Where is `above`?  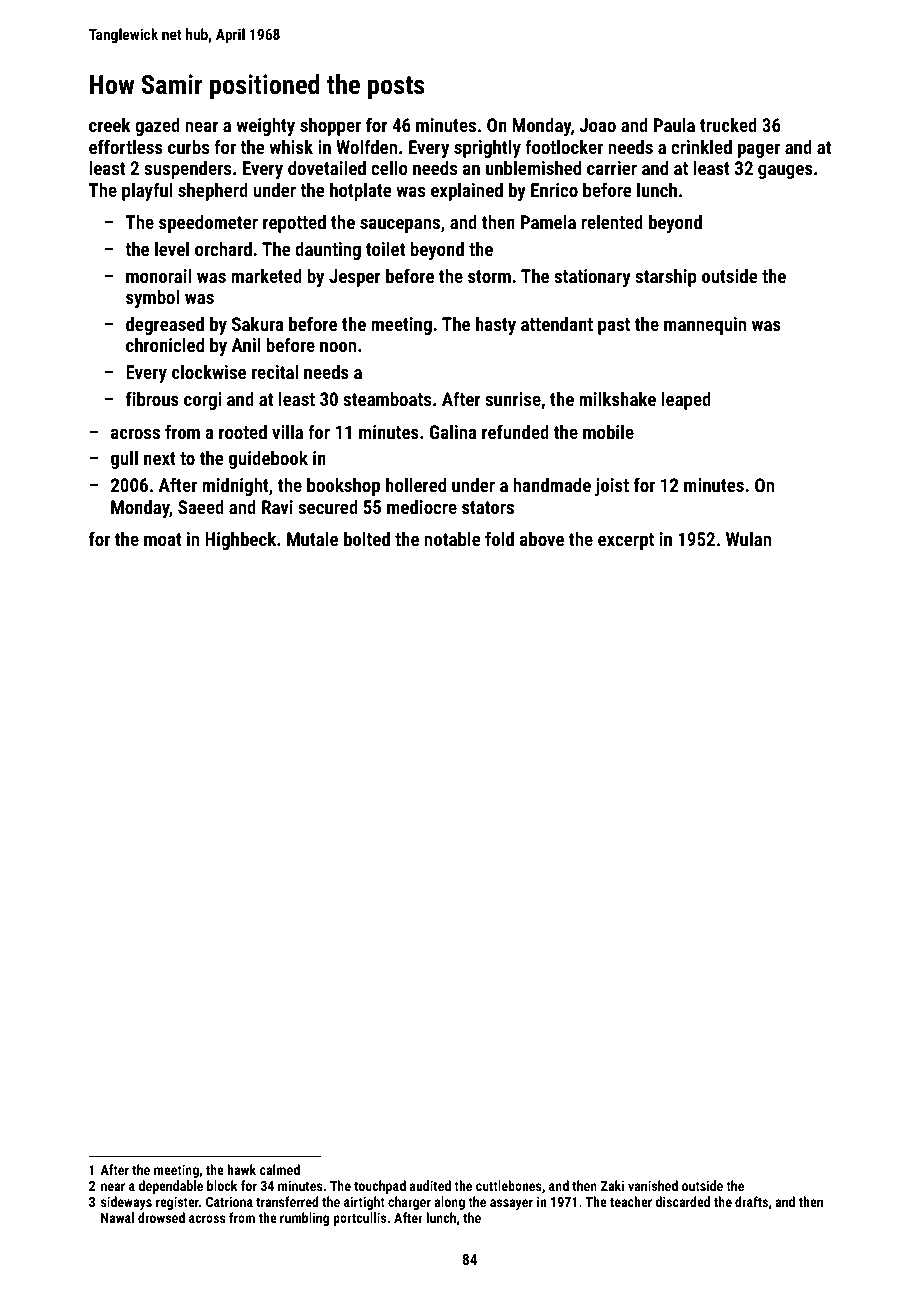
above is located at coordinates (542, 538).
